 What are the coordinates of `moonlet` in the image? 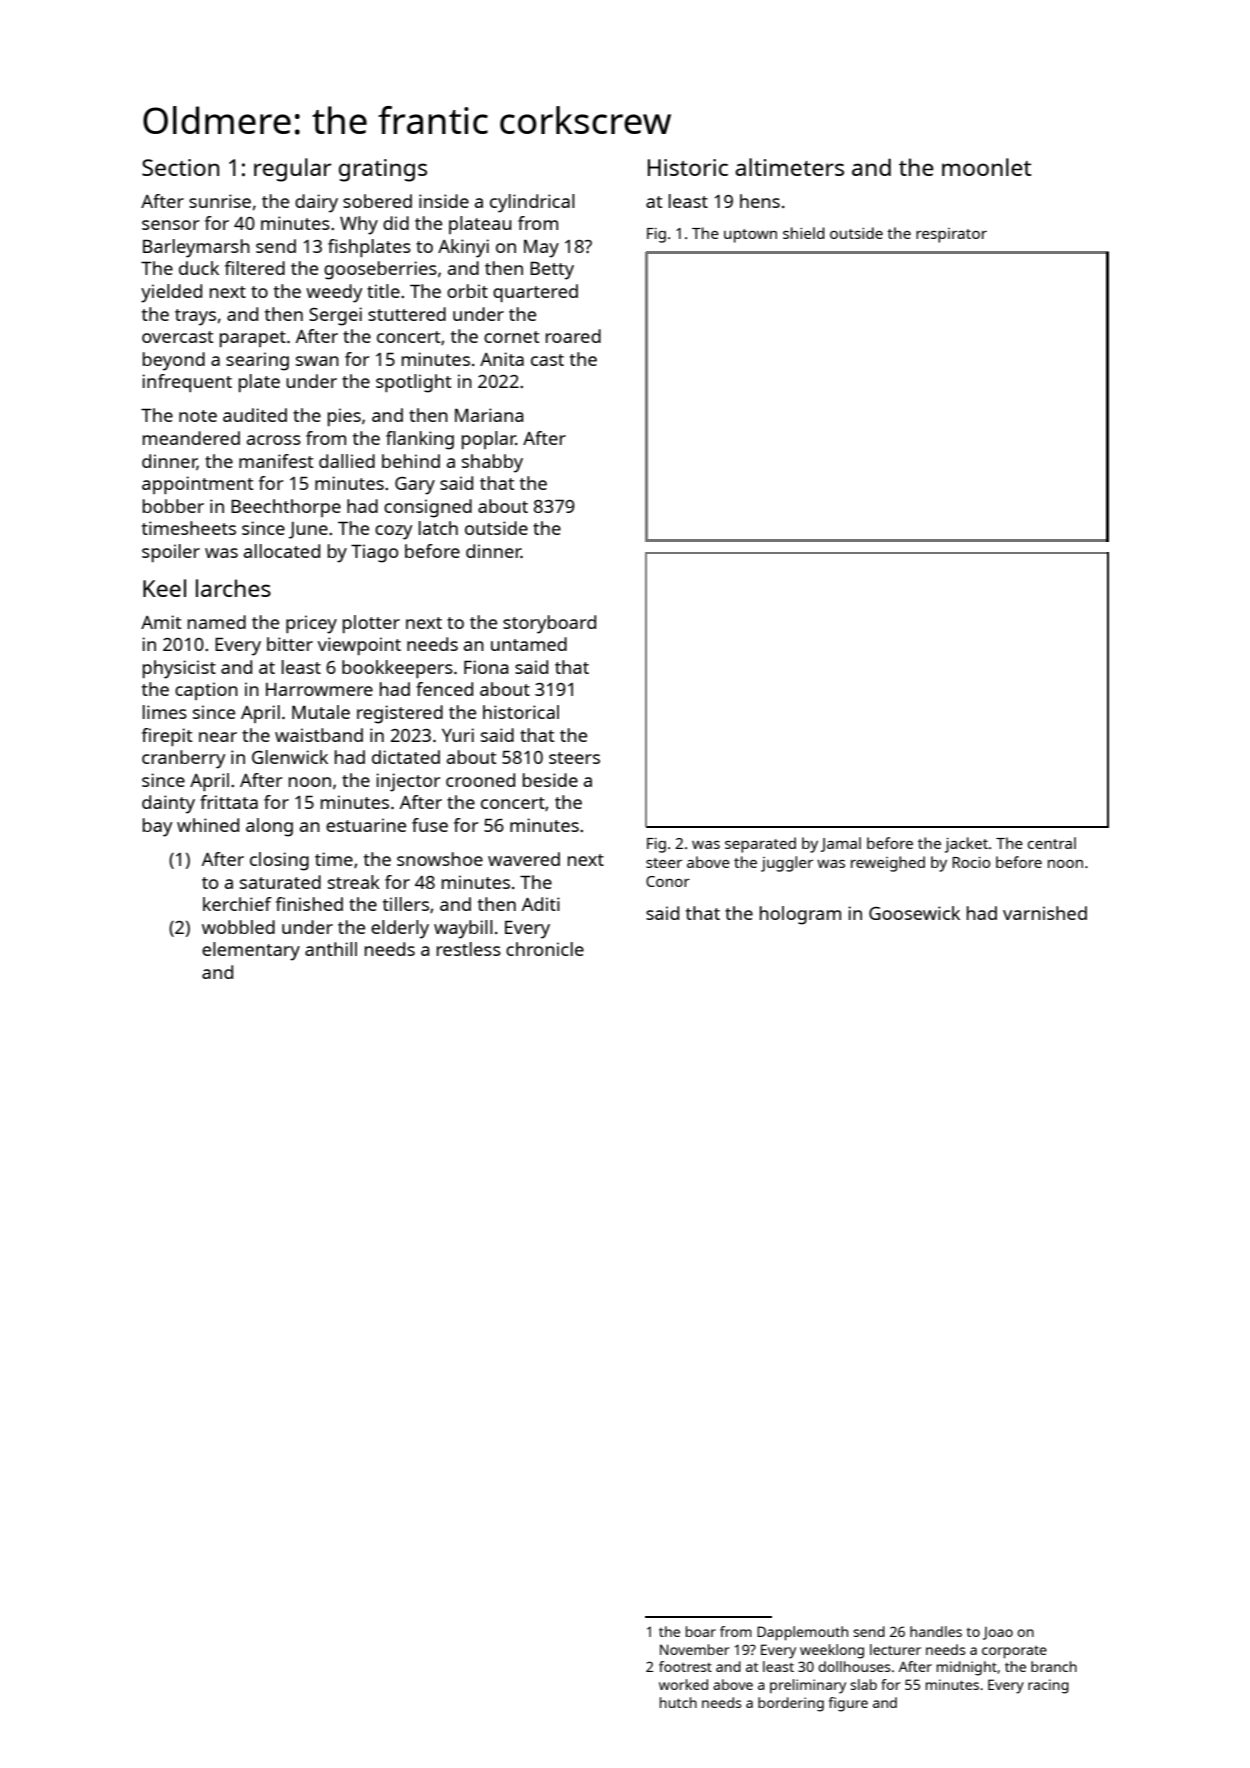 It's located at (986, 167).
